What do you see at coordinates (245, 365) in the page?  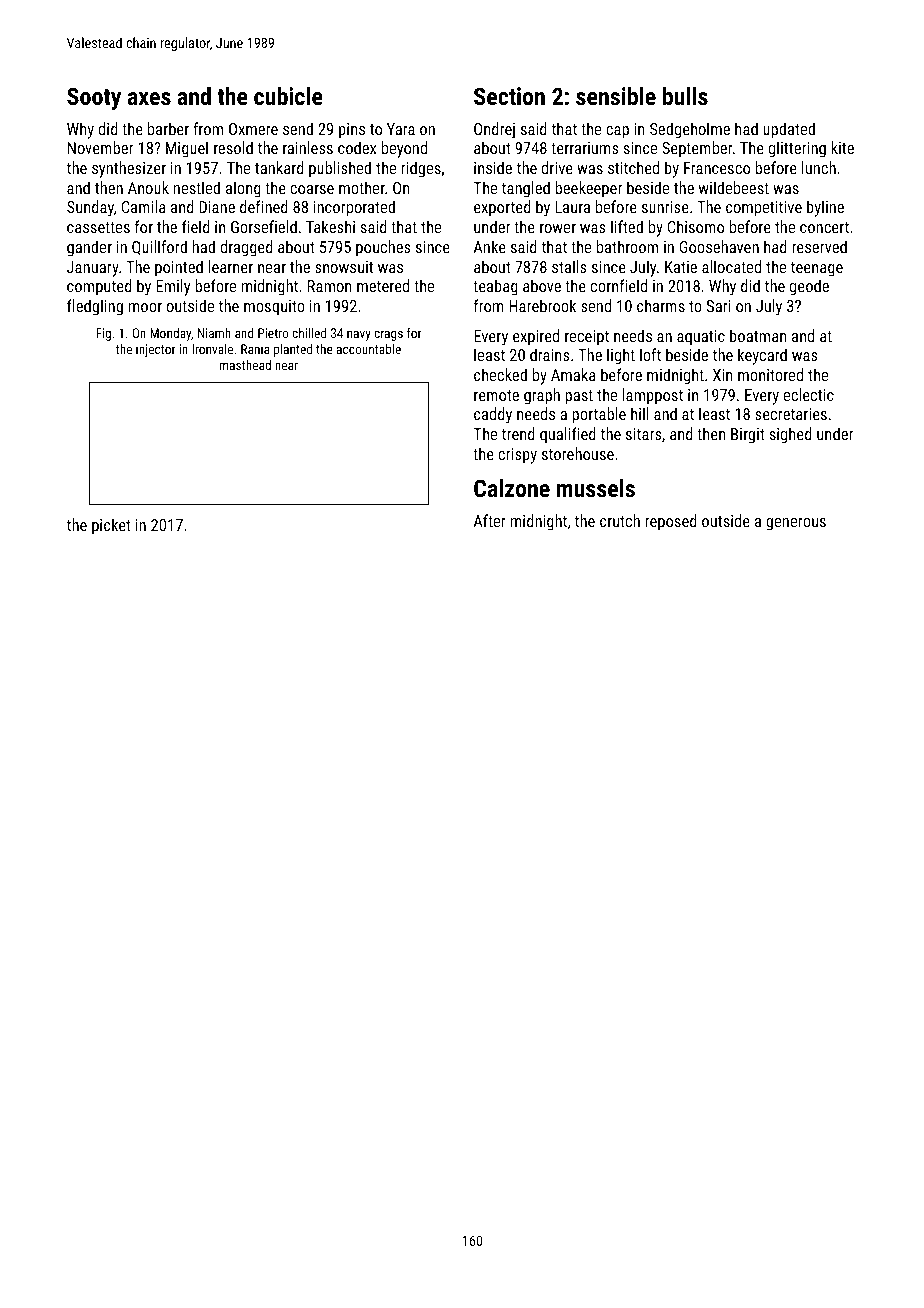 I see `masthead` at bounding box center [245, 365].
